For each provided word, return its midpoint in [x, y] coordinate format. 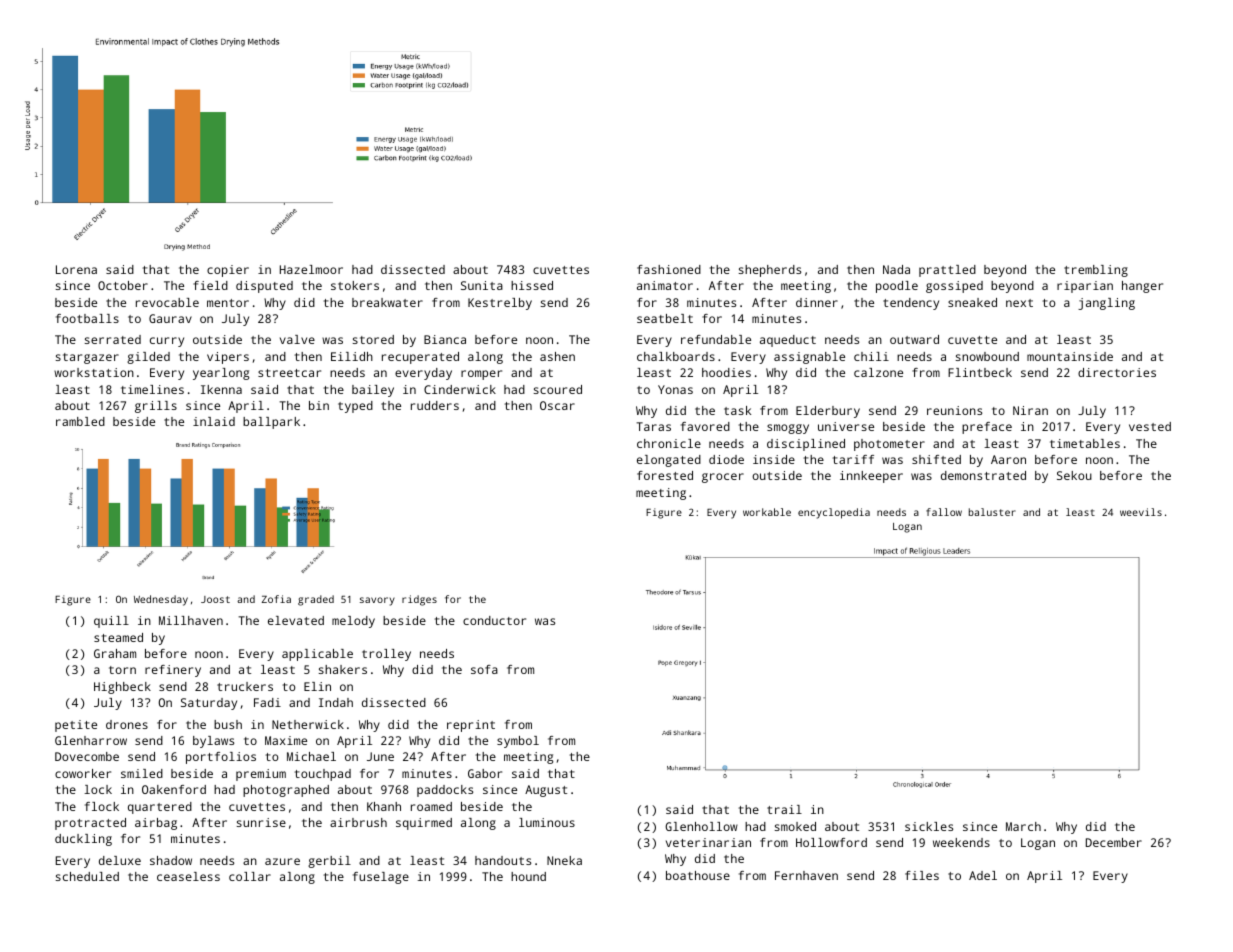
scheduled [87, 876]
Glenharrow [91, 740]
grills [156, 407]
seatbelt [665, 318]
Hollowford [831, 842]
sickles [929, 826]
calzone [878, 372]
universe [846, 426]
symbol [518, 742]
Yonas [675, 389]
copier [228, 271]
